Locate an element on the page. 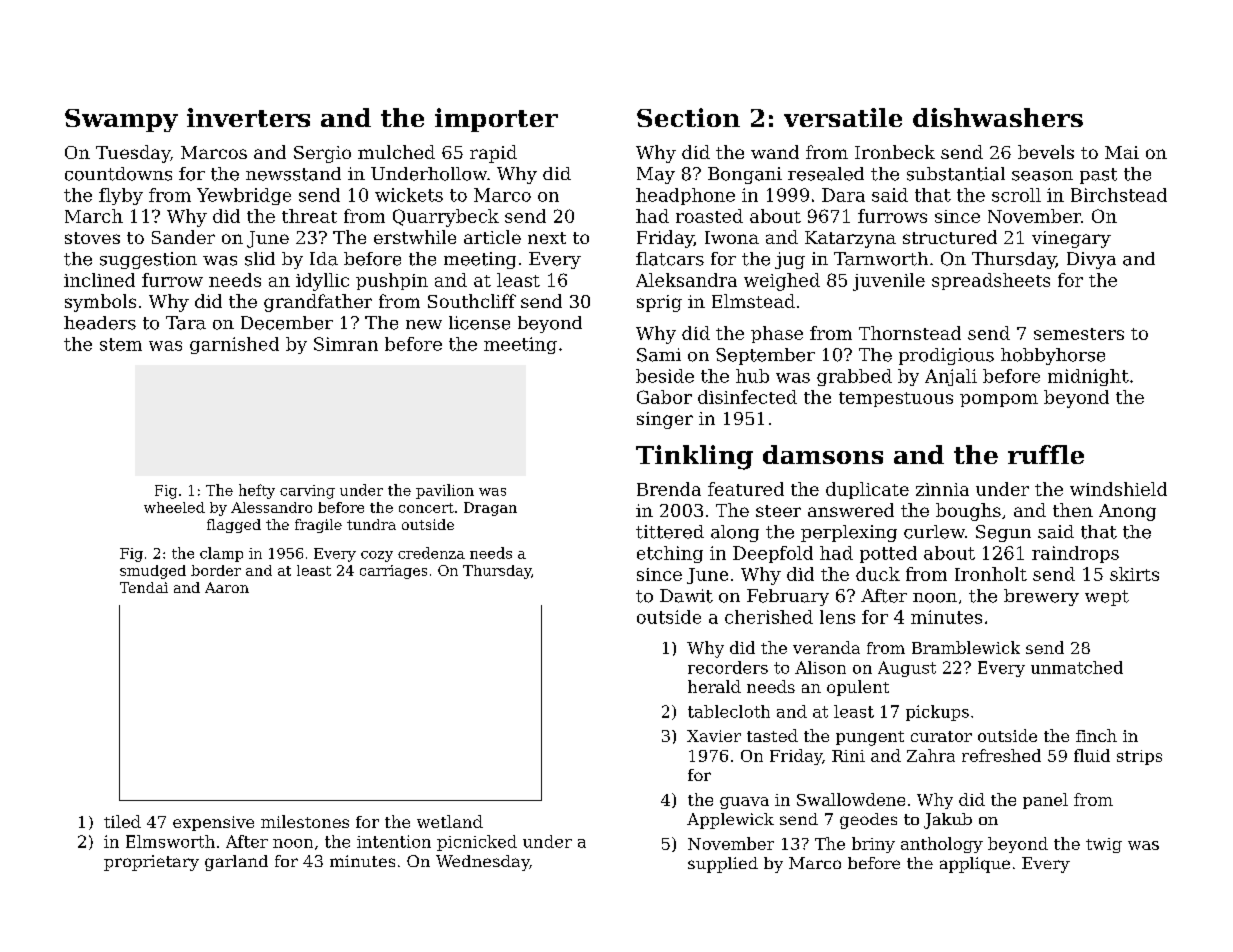 The image size is (1233, 952). herald is located at coordinates (714, 686).
